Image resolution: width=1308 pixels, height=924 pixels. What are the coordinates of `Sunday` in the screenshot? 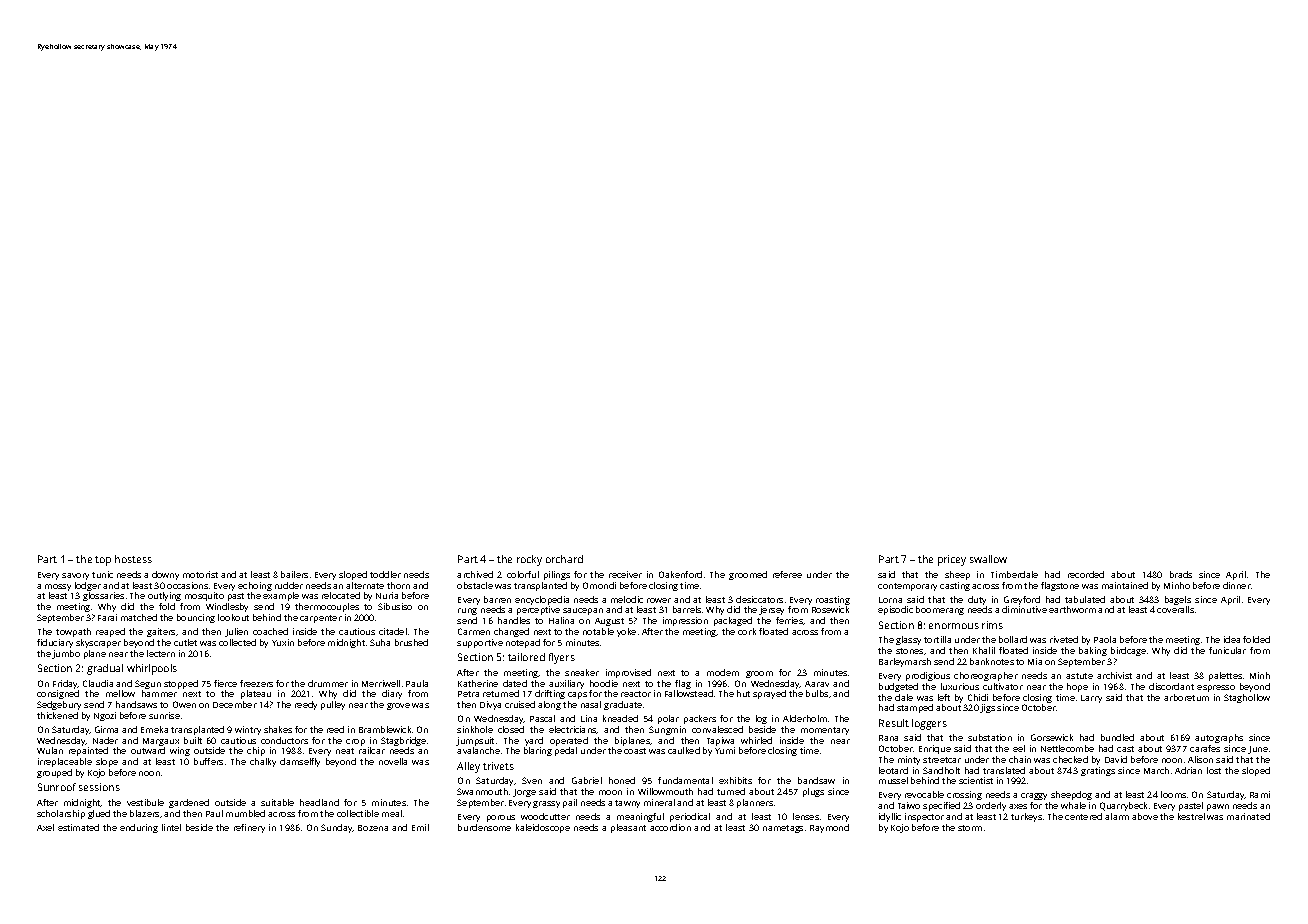 It's located at (337, 828).
